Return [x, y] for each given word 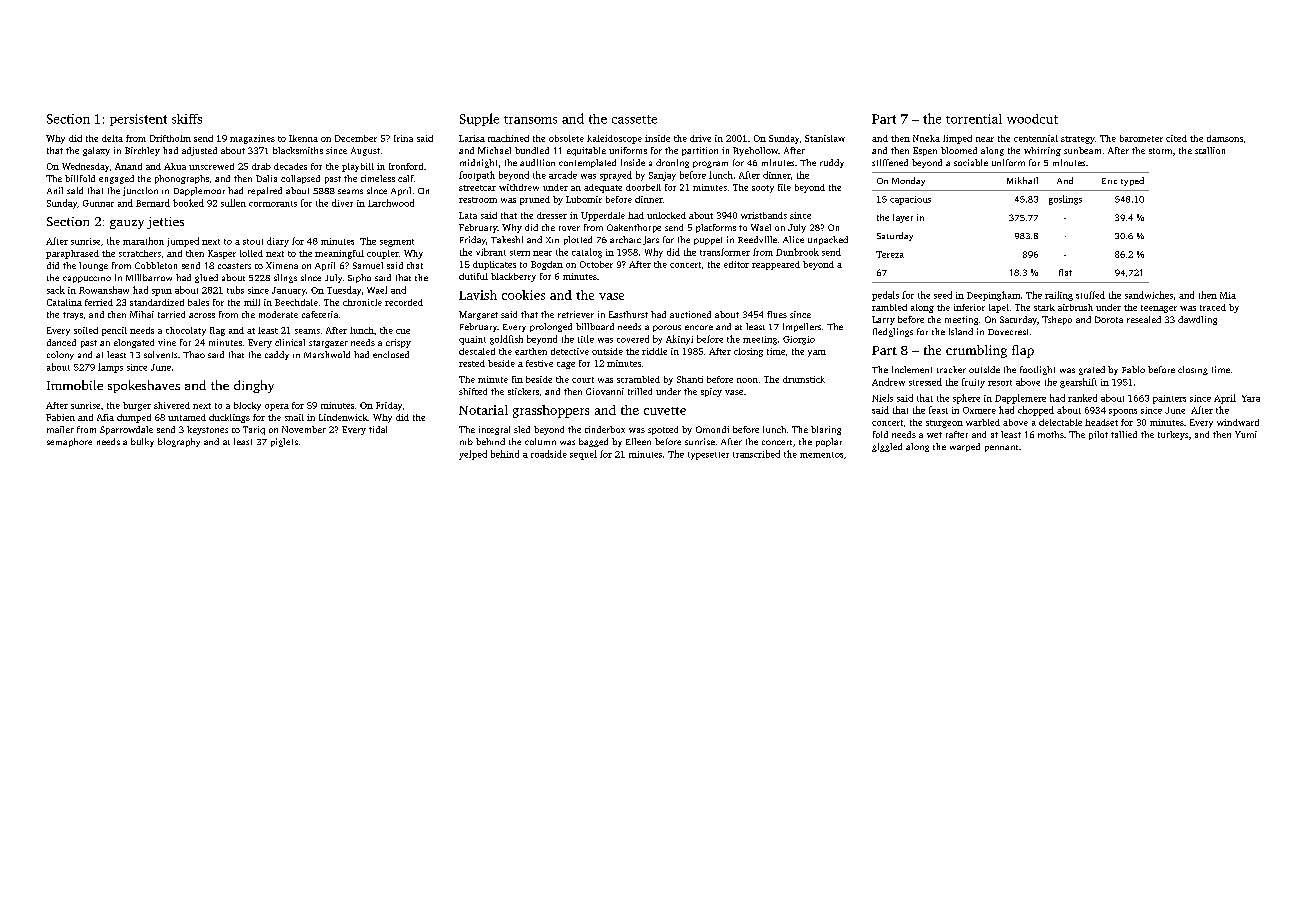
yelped [473, 455]
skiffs [187, 119]
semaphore [69, 442]
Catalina [64, 302]
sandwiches [1149, 295]
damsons [1225, 138]
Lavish [478, 295]
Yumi [1246, 434]
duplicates [494, 265]
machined [508, 138]
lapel [999, 308]
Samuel [368, 265]
